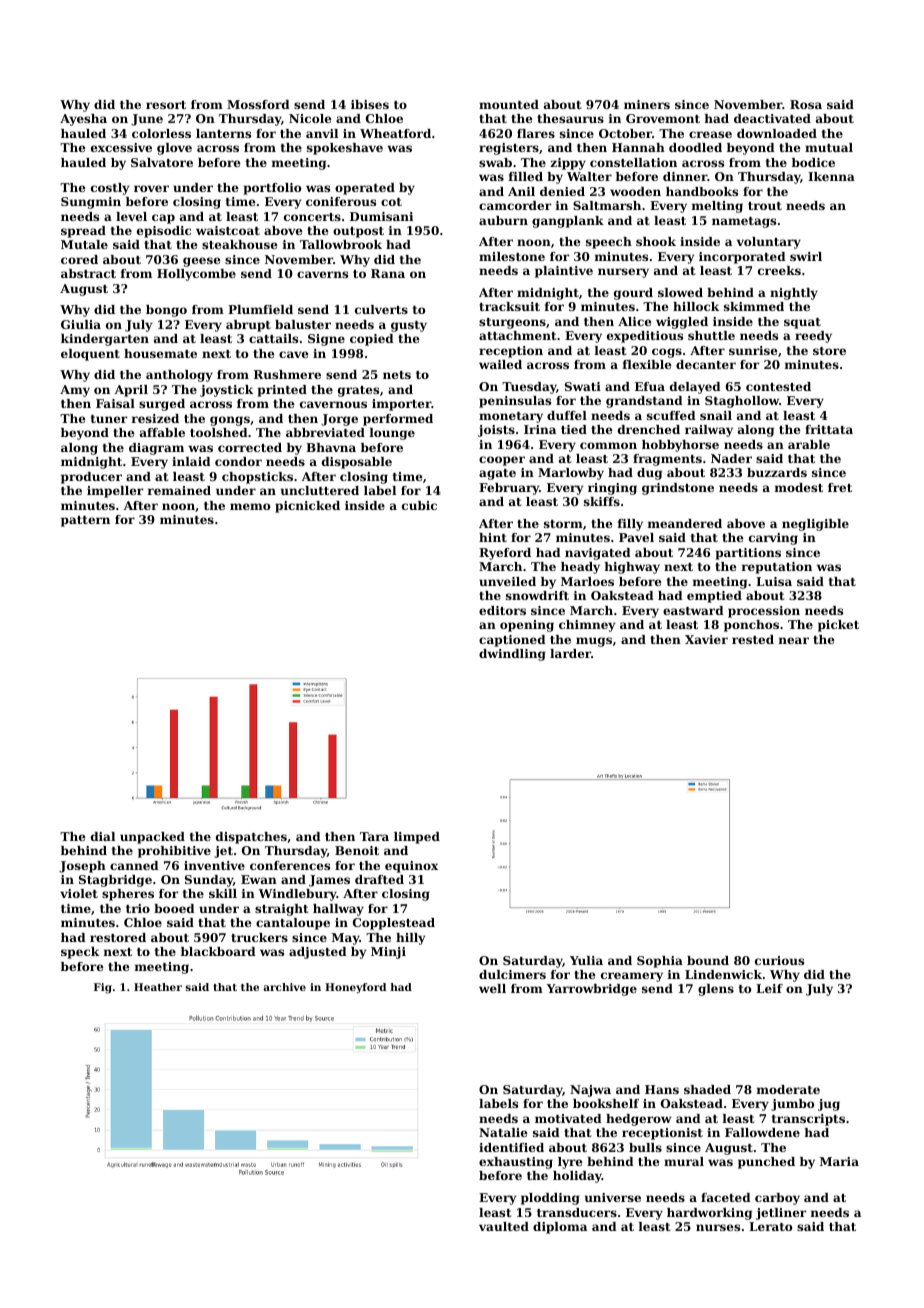 Image resolution: width=924 pixels, height=1308 pixels. What do you see at coordinates (806, 104) in the document?
I see `Rosa` at bounding box center [806, 104].
